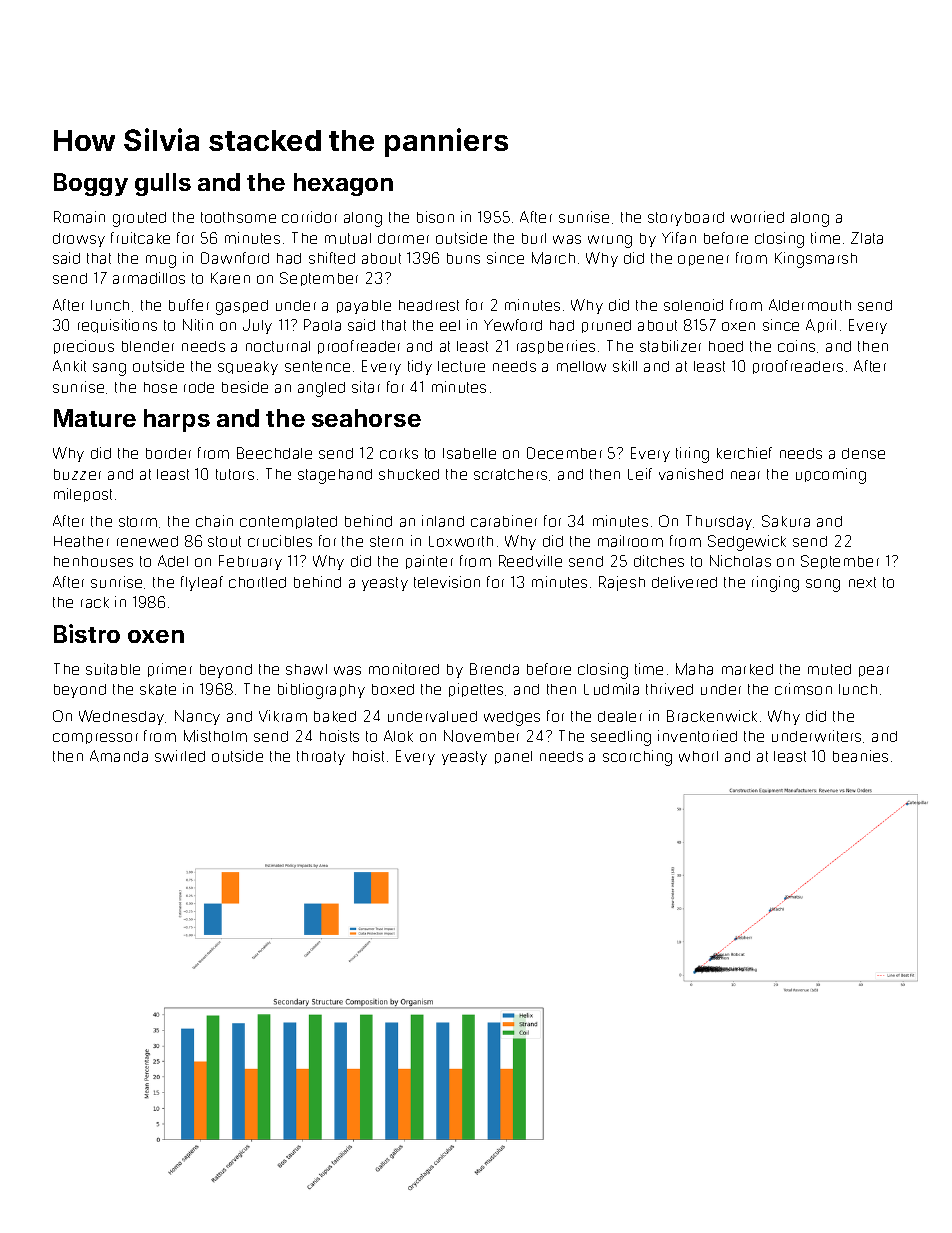  I want to click on squeaky, so click(248, 368).
